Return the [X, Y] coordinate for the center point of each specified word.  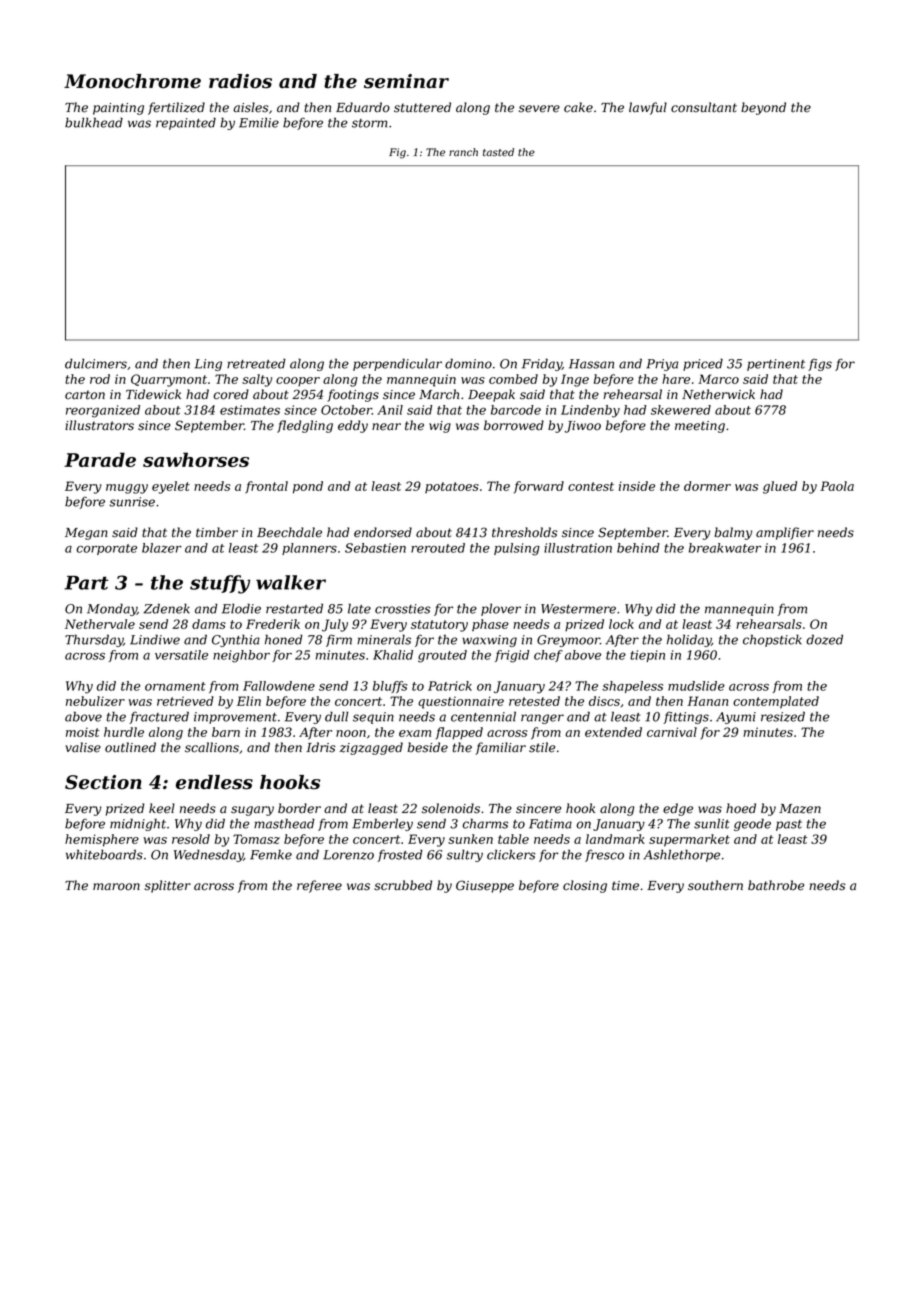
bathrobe [776, 885]
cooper [298, 382]
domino [468, 363]
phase [490, 625]
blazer [162, 548]
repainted [186, 123]
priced [703, 364]
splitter [167, 886]
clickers [511, 854]
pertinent [776, 365]
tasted [498, 152]
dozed [824, 639]
